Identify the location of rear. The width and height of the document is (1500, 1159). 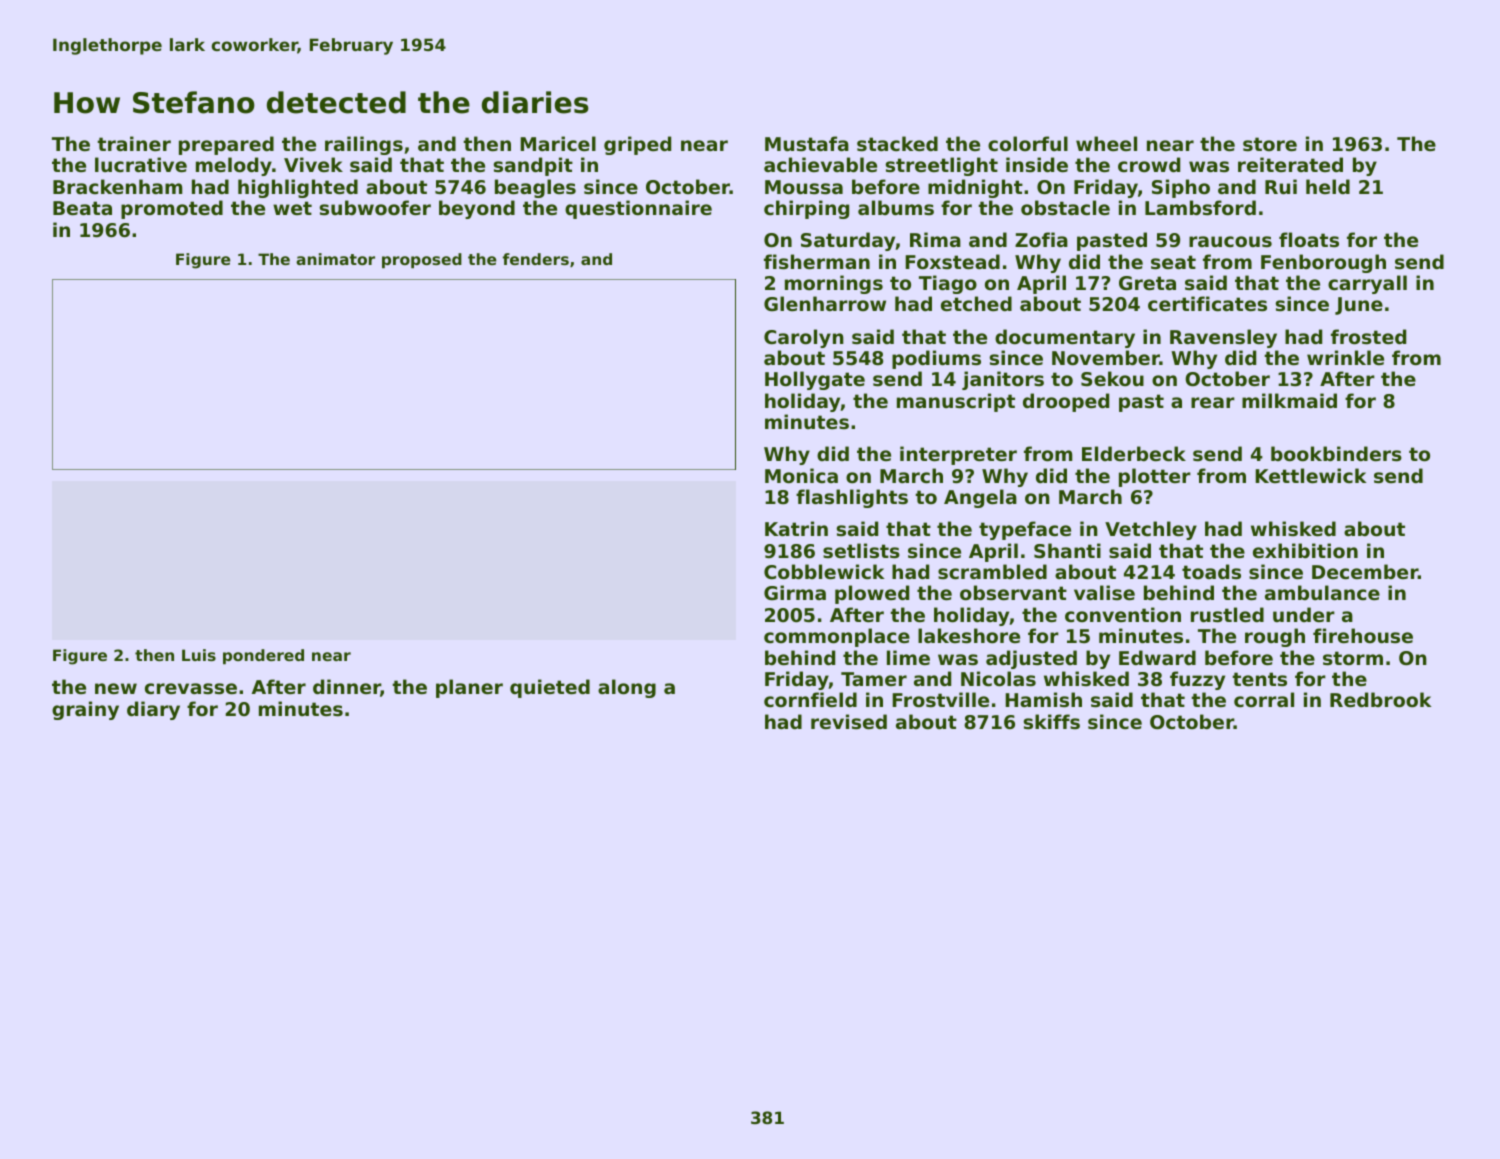
(1213, 402).
